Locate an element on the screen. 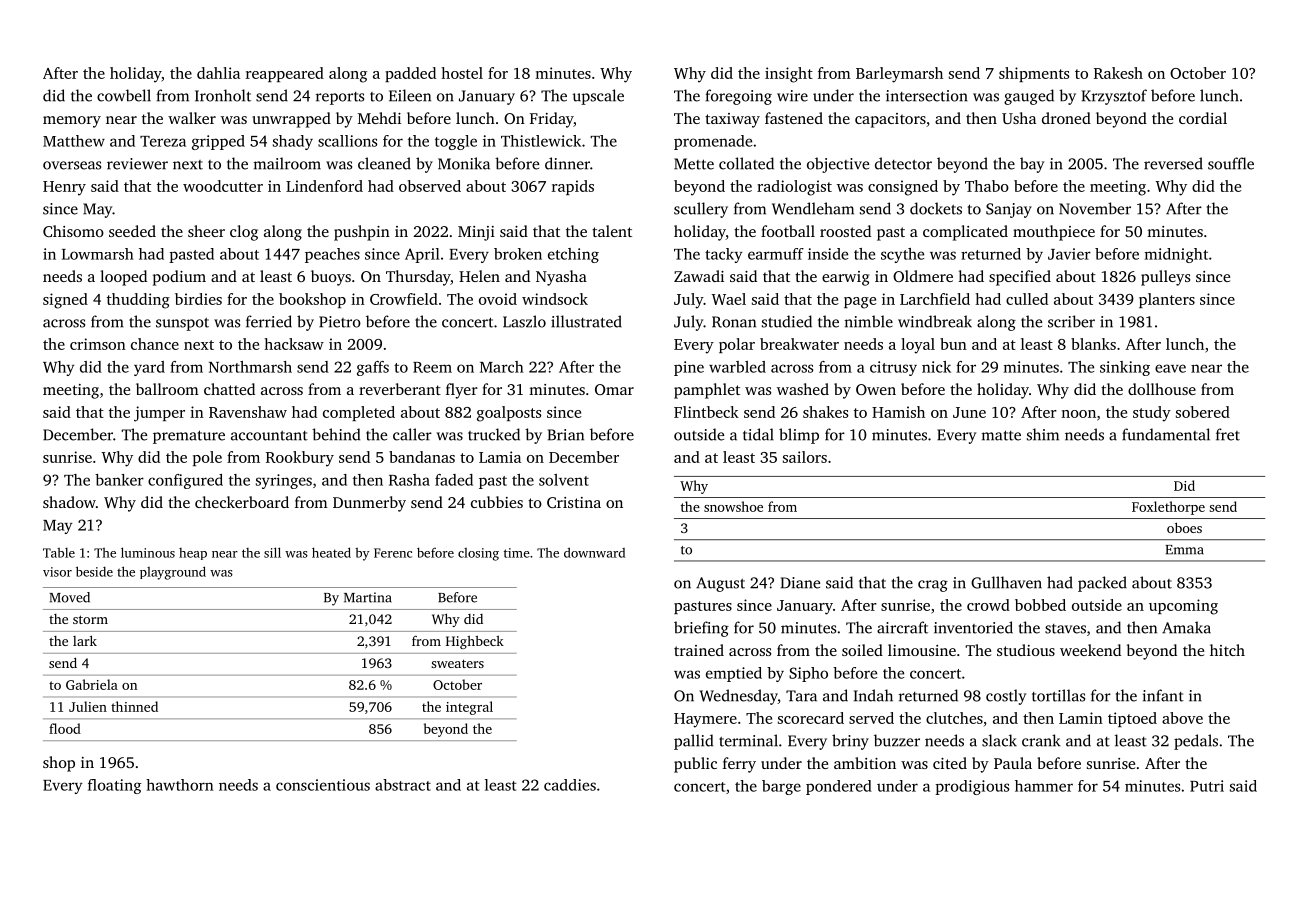 The height and width of the screenshot is (924, 1308). gripped is located at coordinates (218, 142).
